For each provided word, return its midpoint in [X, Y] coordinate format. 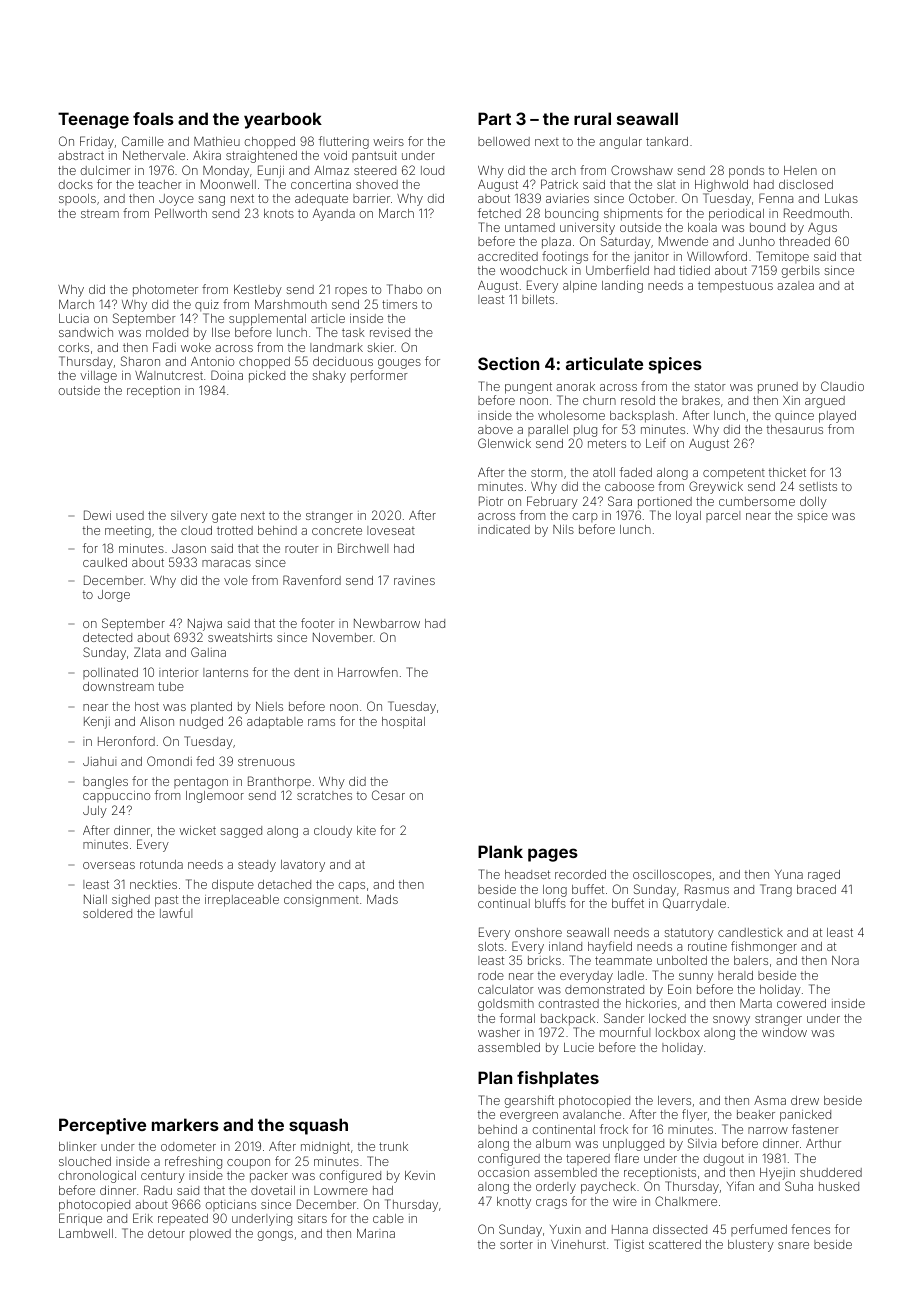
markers [185, 1124]
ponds [746, 172]
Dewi [97, 515]
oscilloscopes [672, 875]
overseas [109, 865]
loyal [688, 517]
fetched [499, 213]
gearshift [529, 1101]
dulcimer [105, 170]
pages [553, 855]
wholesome [571, 415]
